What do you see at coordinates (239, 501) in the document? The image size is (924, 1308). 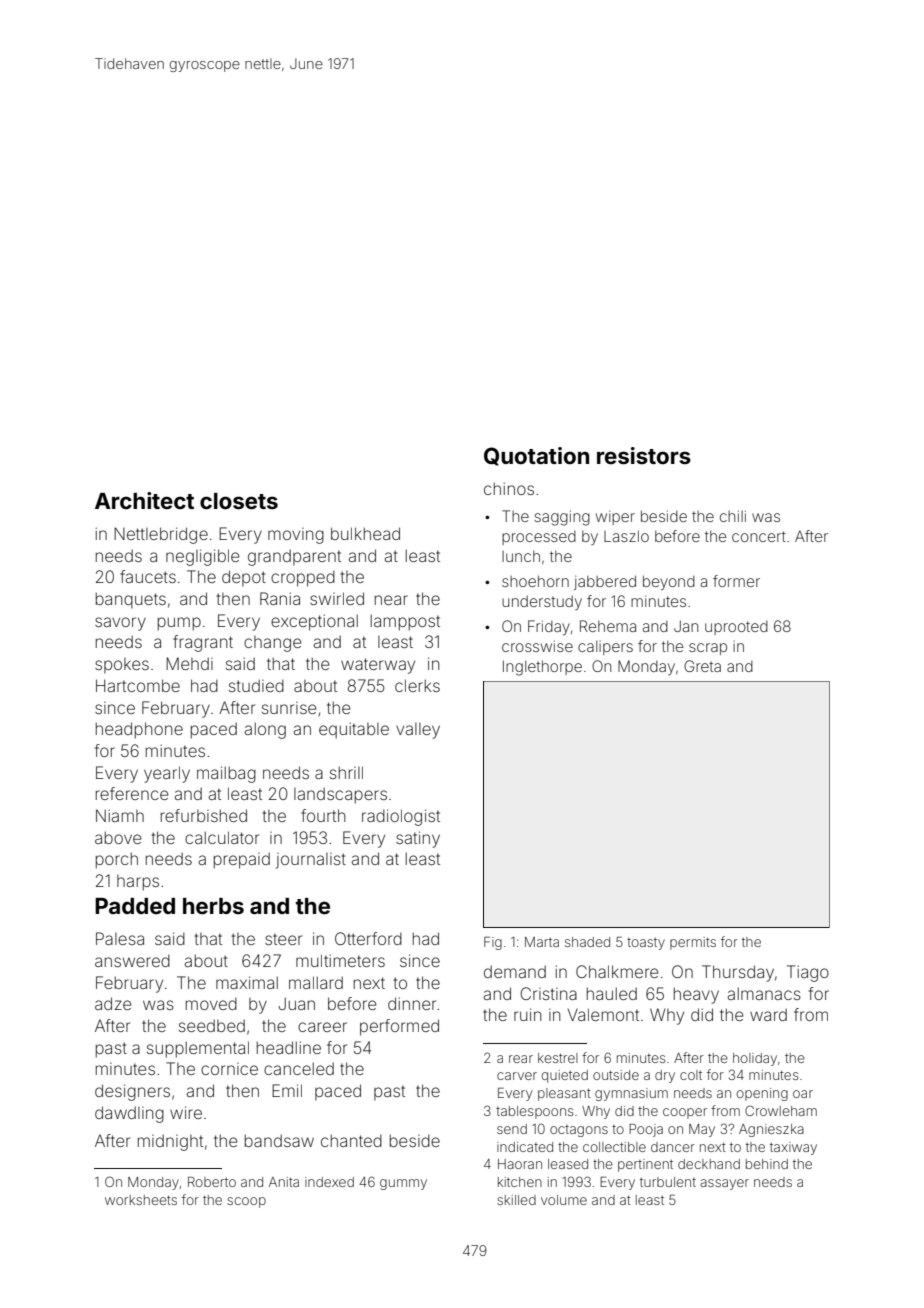 I see `closets` at bounding box center [239, 501].
